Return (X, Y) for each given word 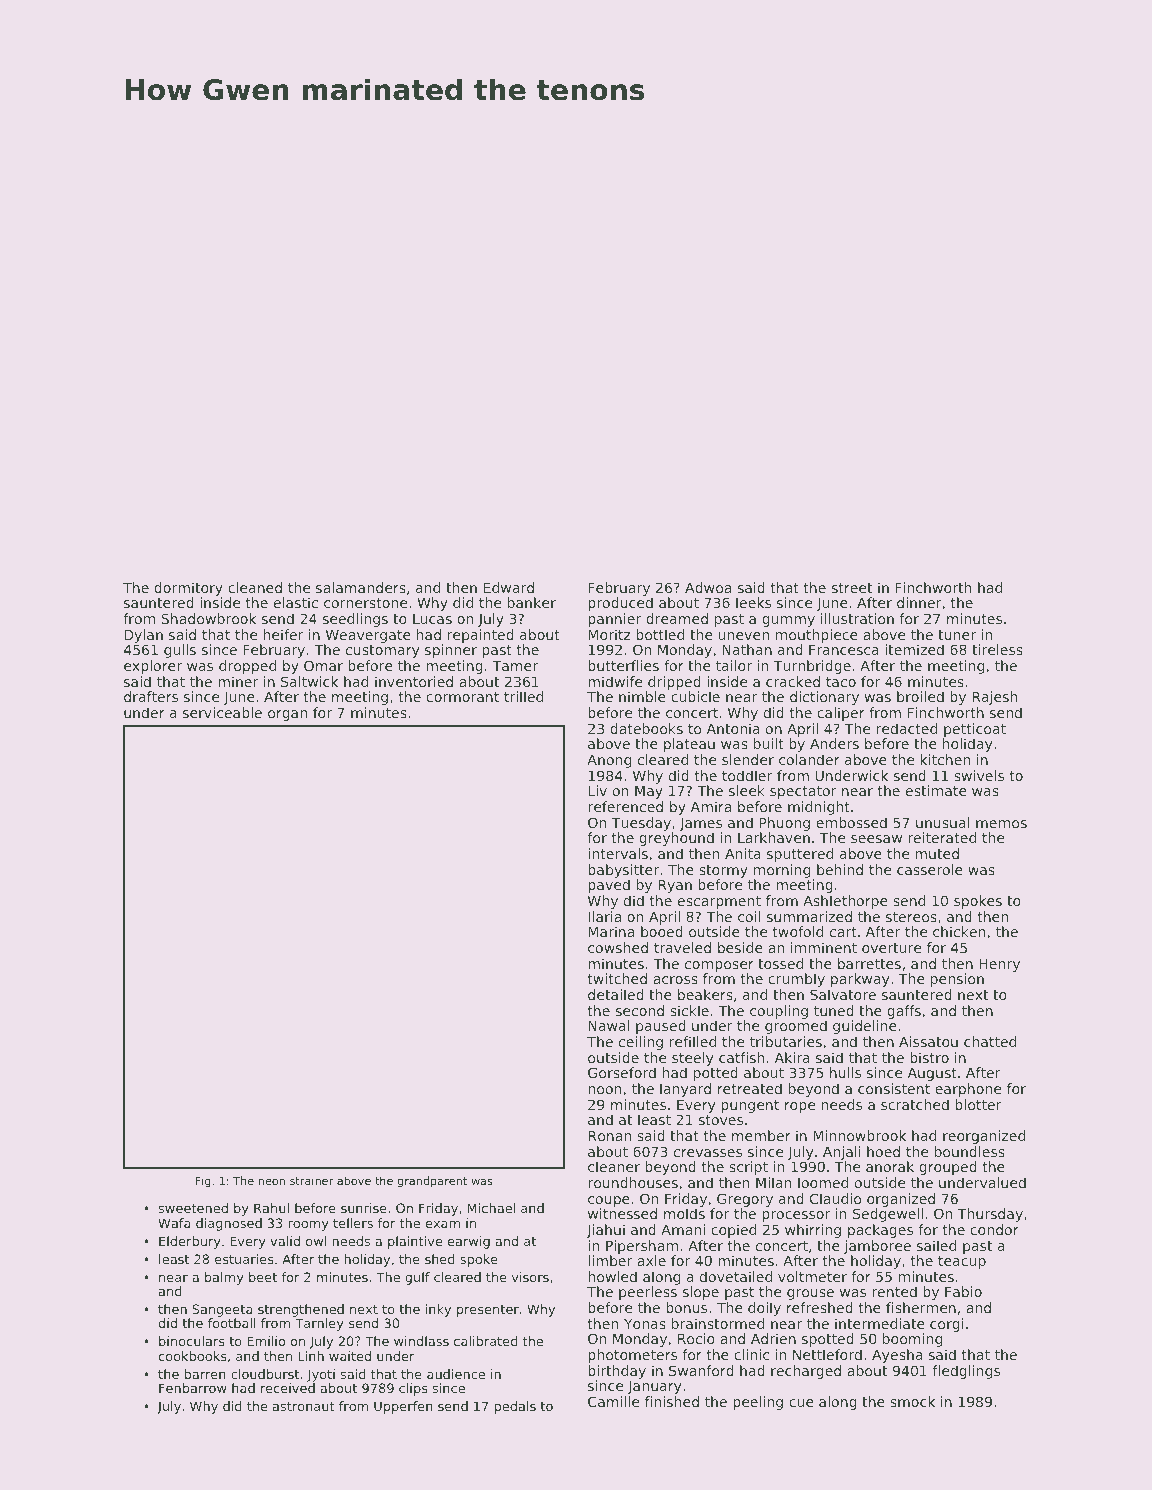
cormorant (462, 697)
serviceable (222, 712)
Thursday (990, 1215)
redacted (907, 728)
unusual (943, 822)
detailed (616, 994)
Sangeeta (222, 1310)
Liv (597, 790)
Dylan (143, 636)
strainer (311, 1180)
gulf (417, 1278)
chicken (959, 931)
